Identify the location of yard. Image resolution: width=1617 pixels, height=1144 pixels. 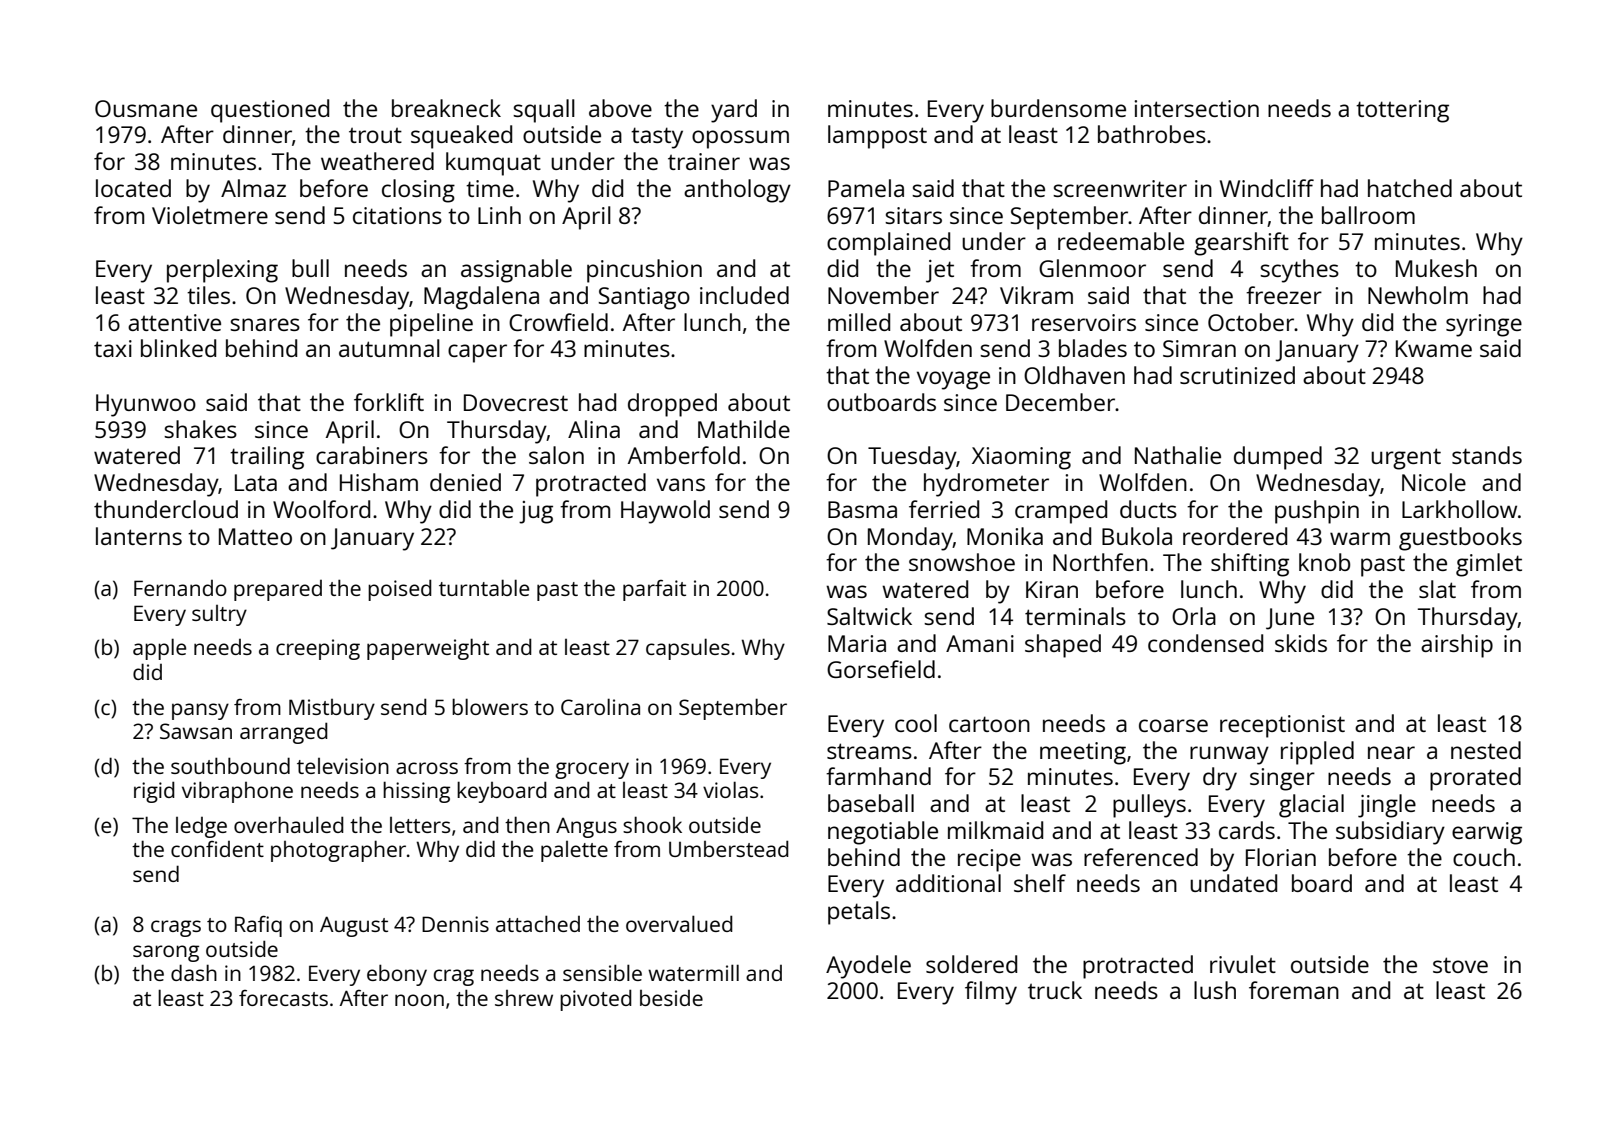
(734, 111).
